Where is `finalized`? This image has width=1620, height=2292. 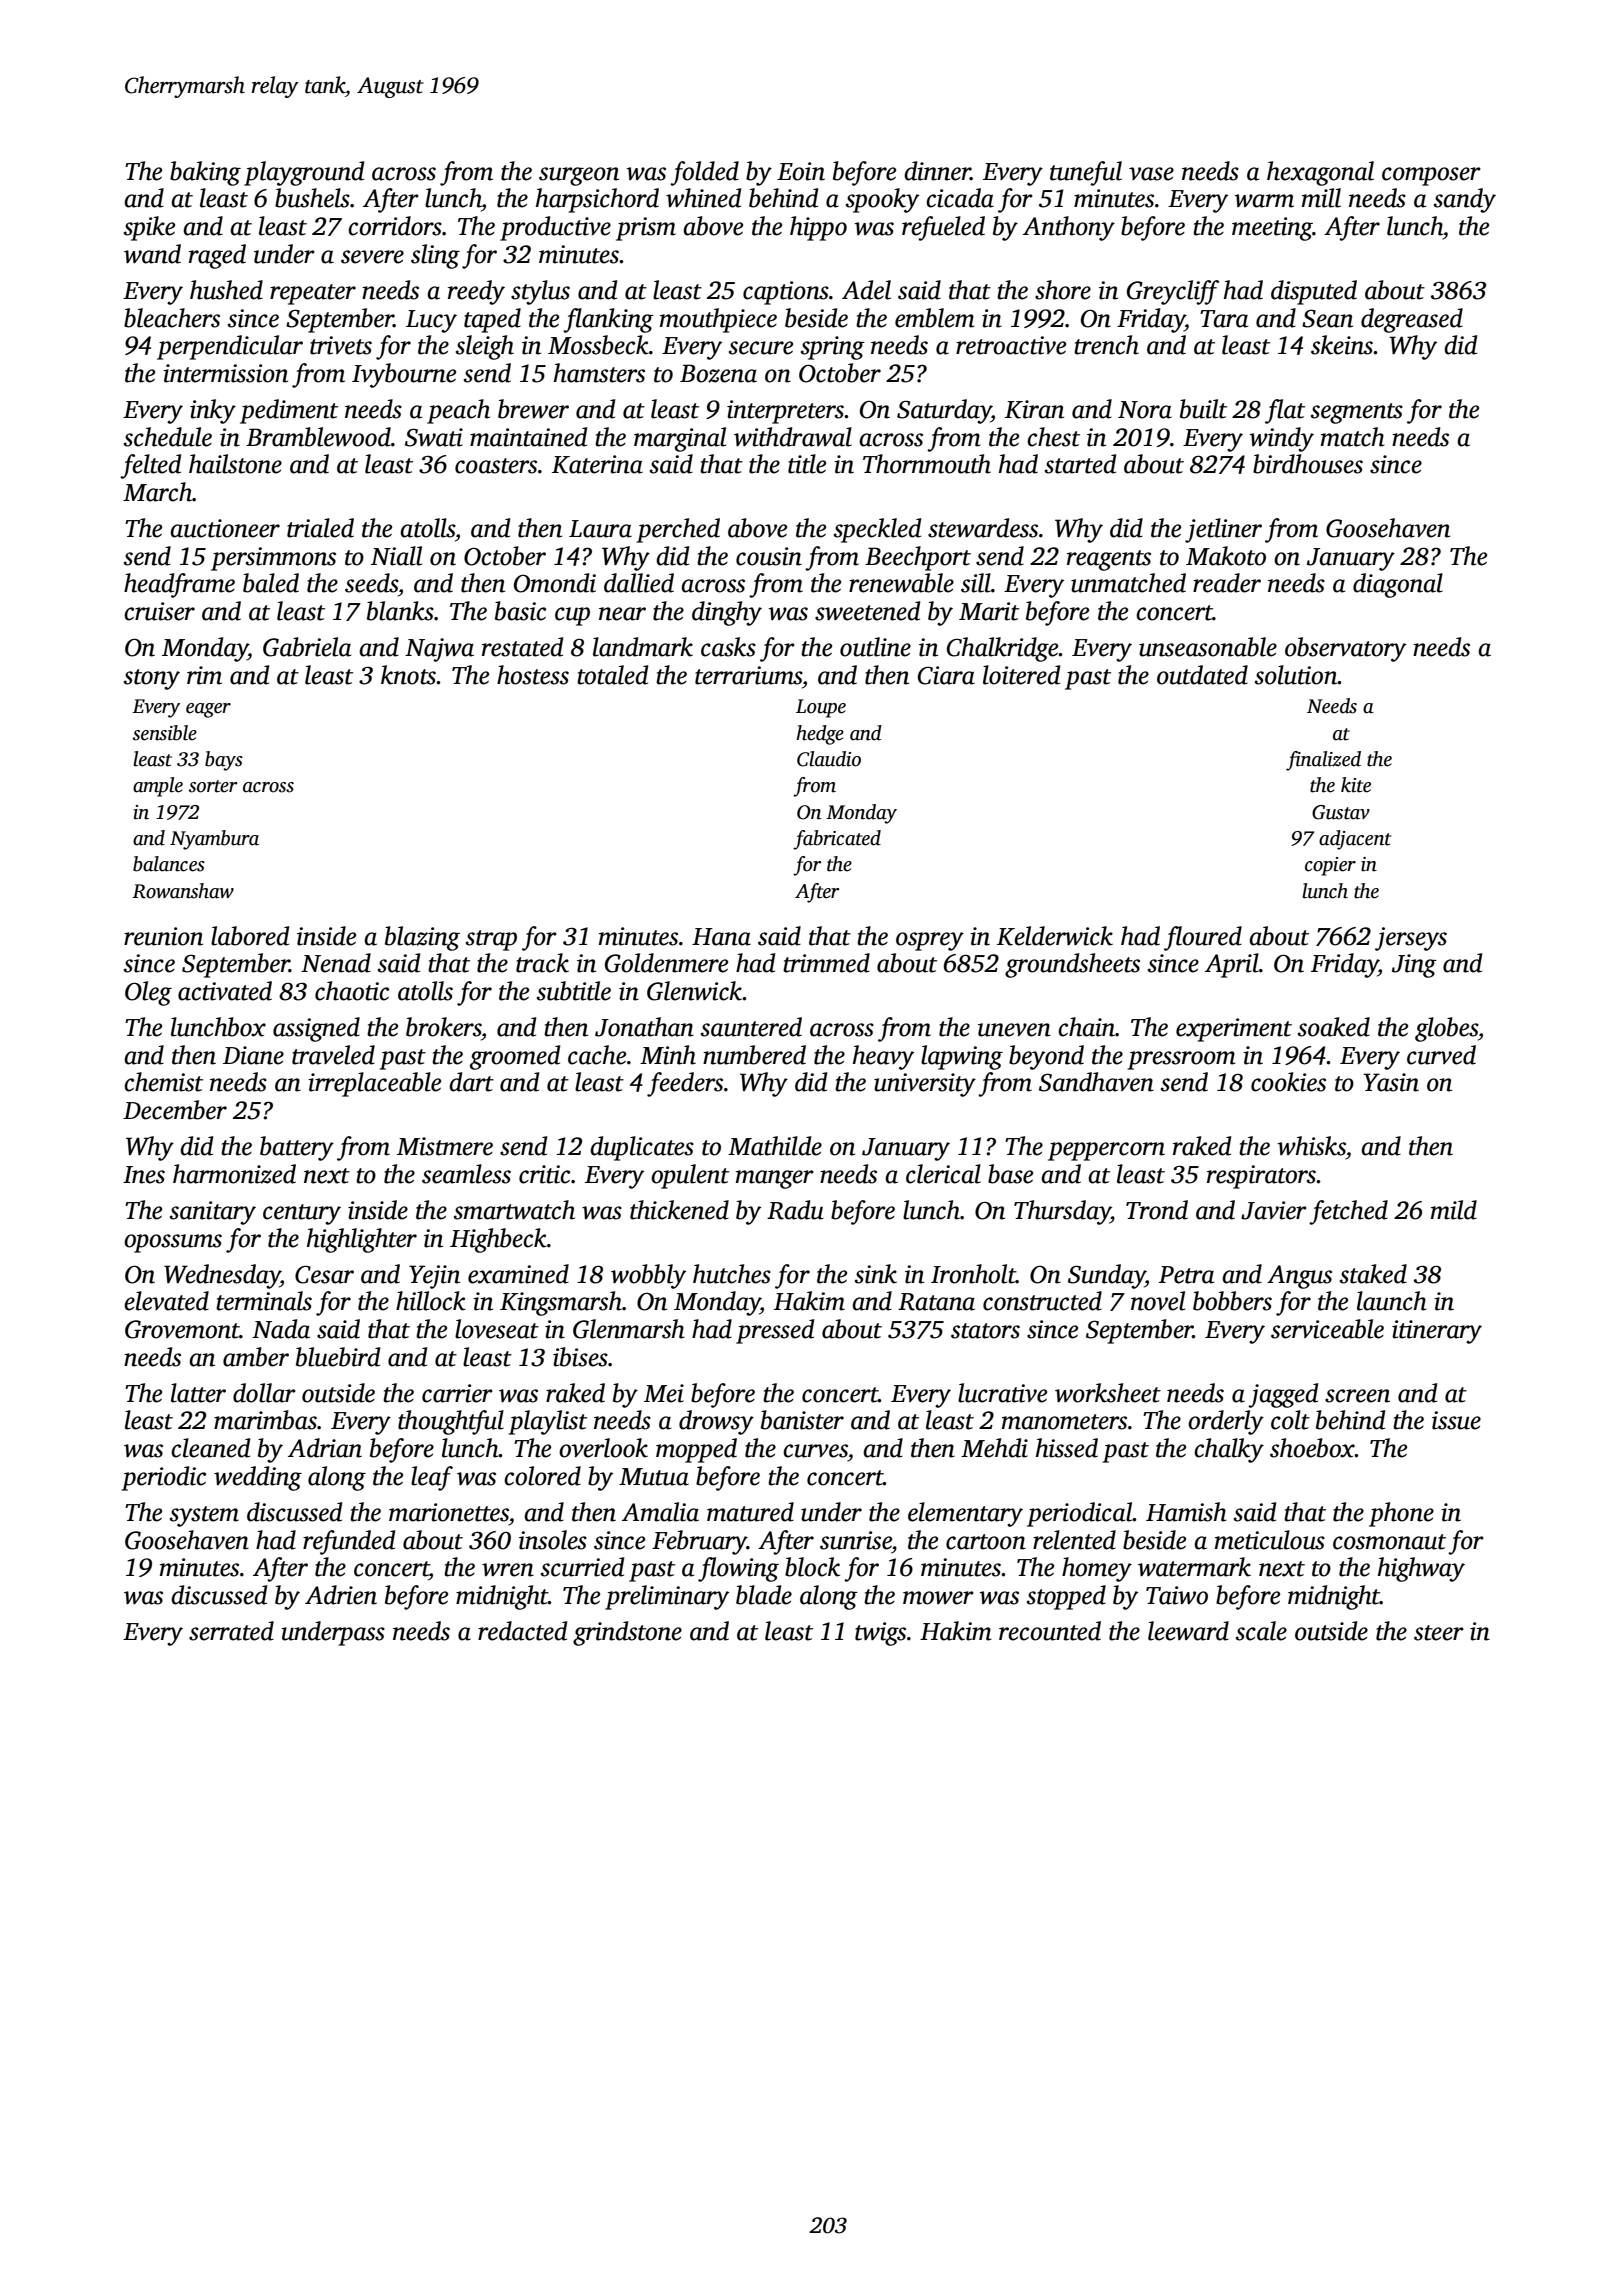 finalized is located at coordinates (1323, 761).
